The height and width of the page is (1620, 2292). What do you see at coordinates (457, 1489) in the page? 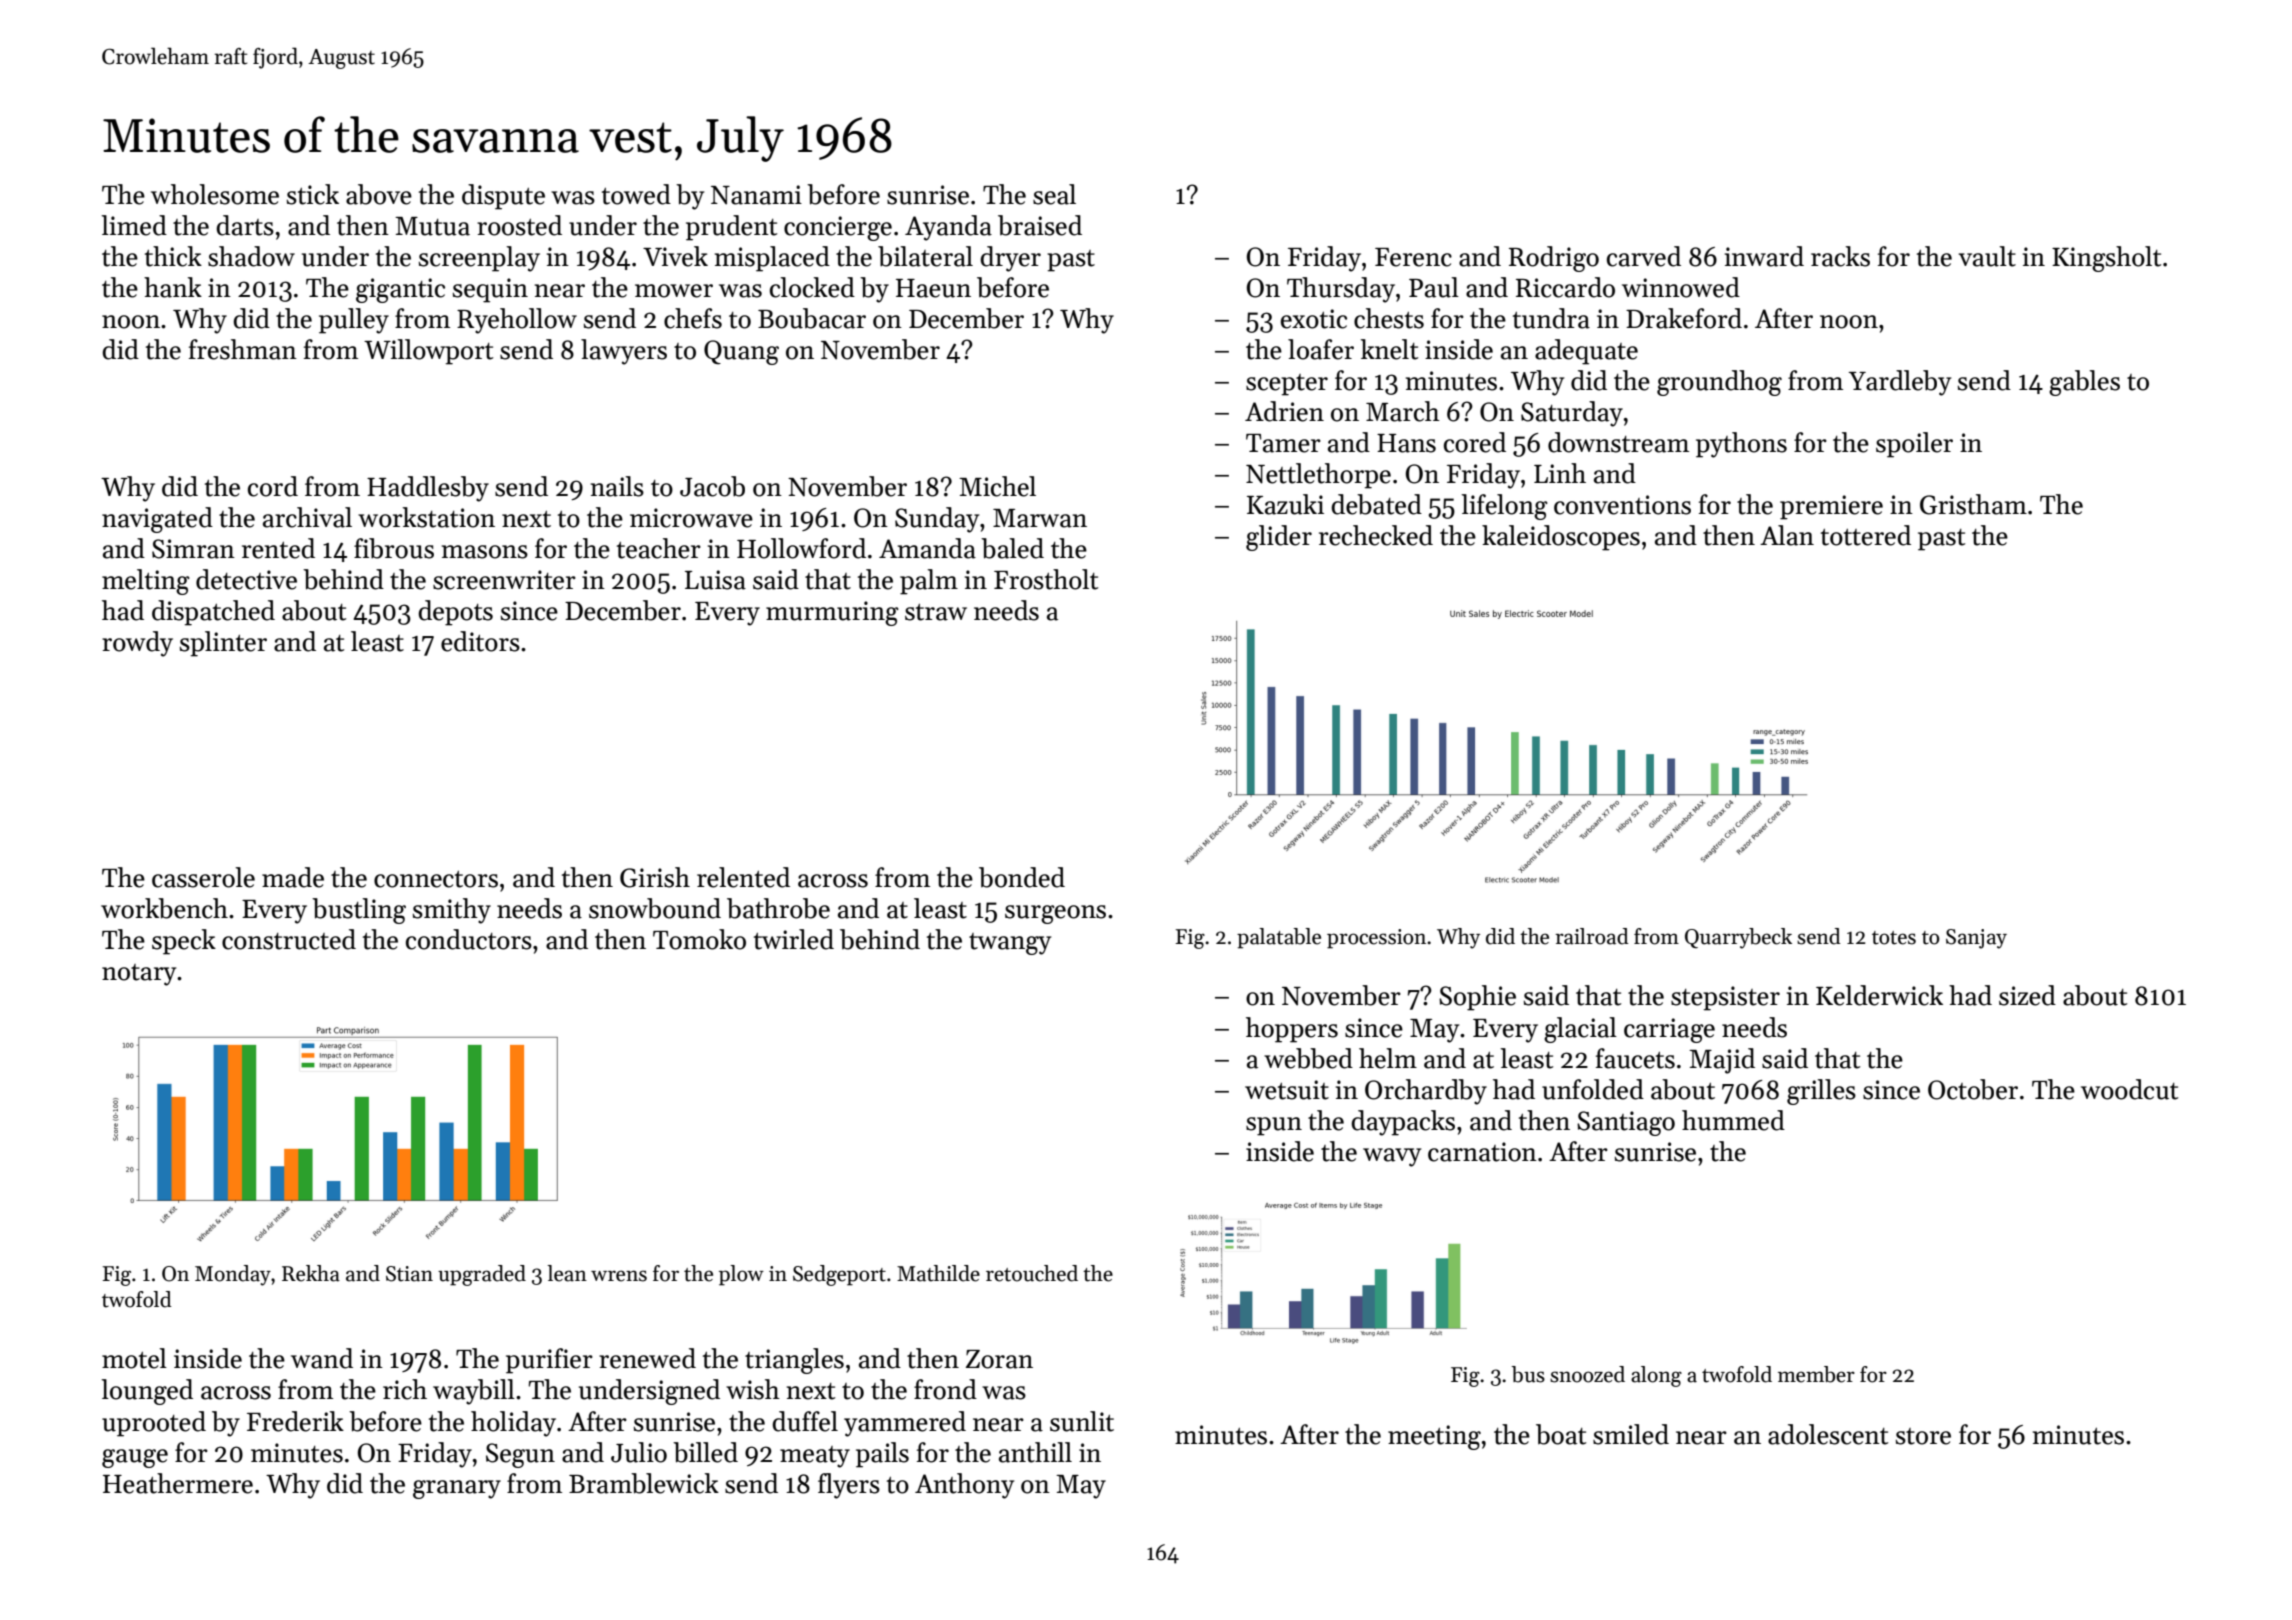
I see `granary` at bounding box center [457, 1489].
